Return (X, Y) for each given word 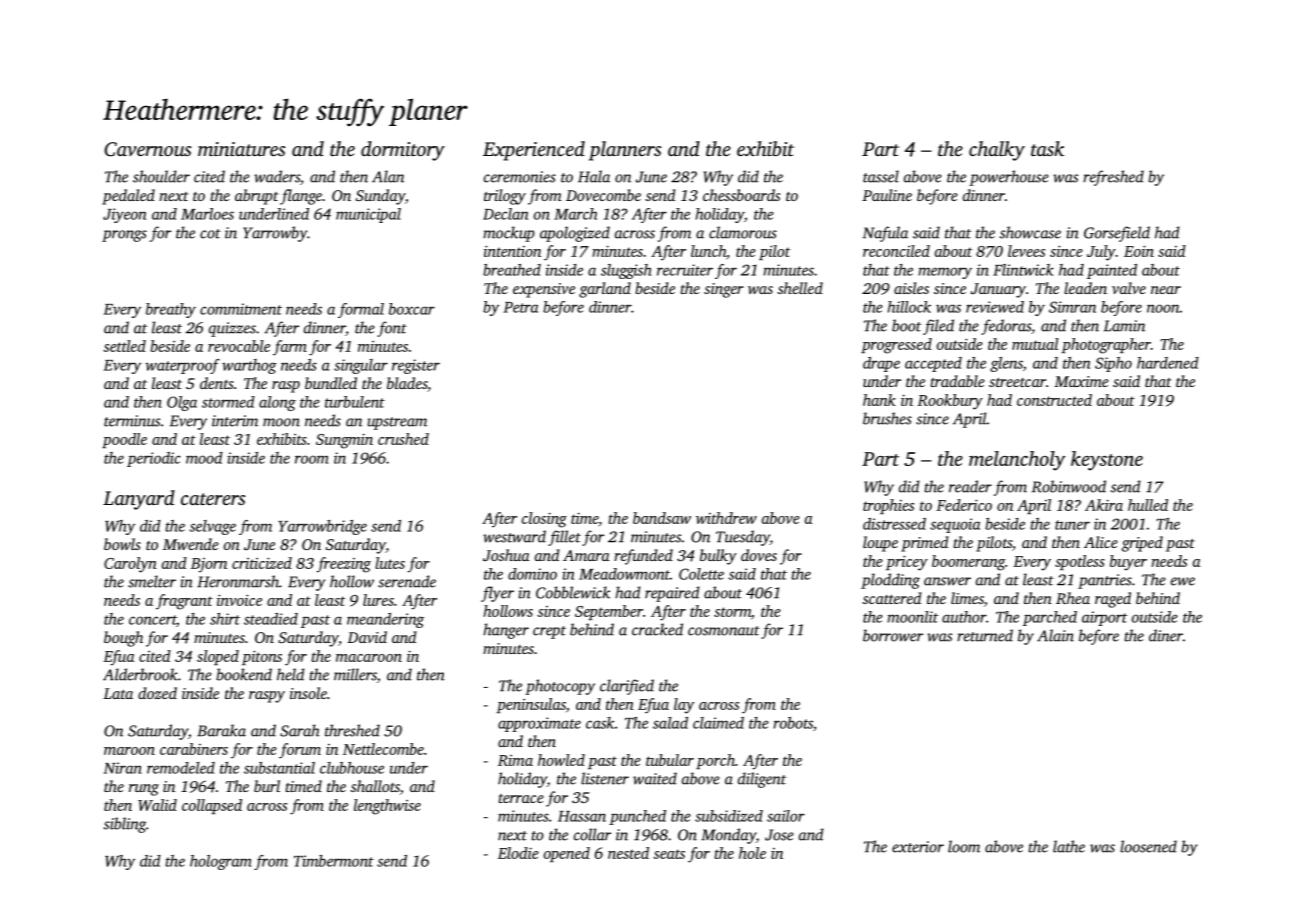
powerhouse (1009, 178)
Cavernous (147, 149)
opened (567, 854)
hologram (221, 862)
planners (625, 151)
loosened (1148, 846)
